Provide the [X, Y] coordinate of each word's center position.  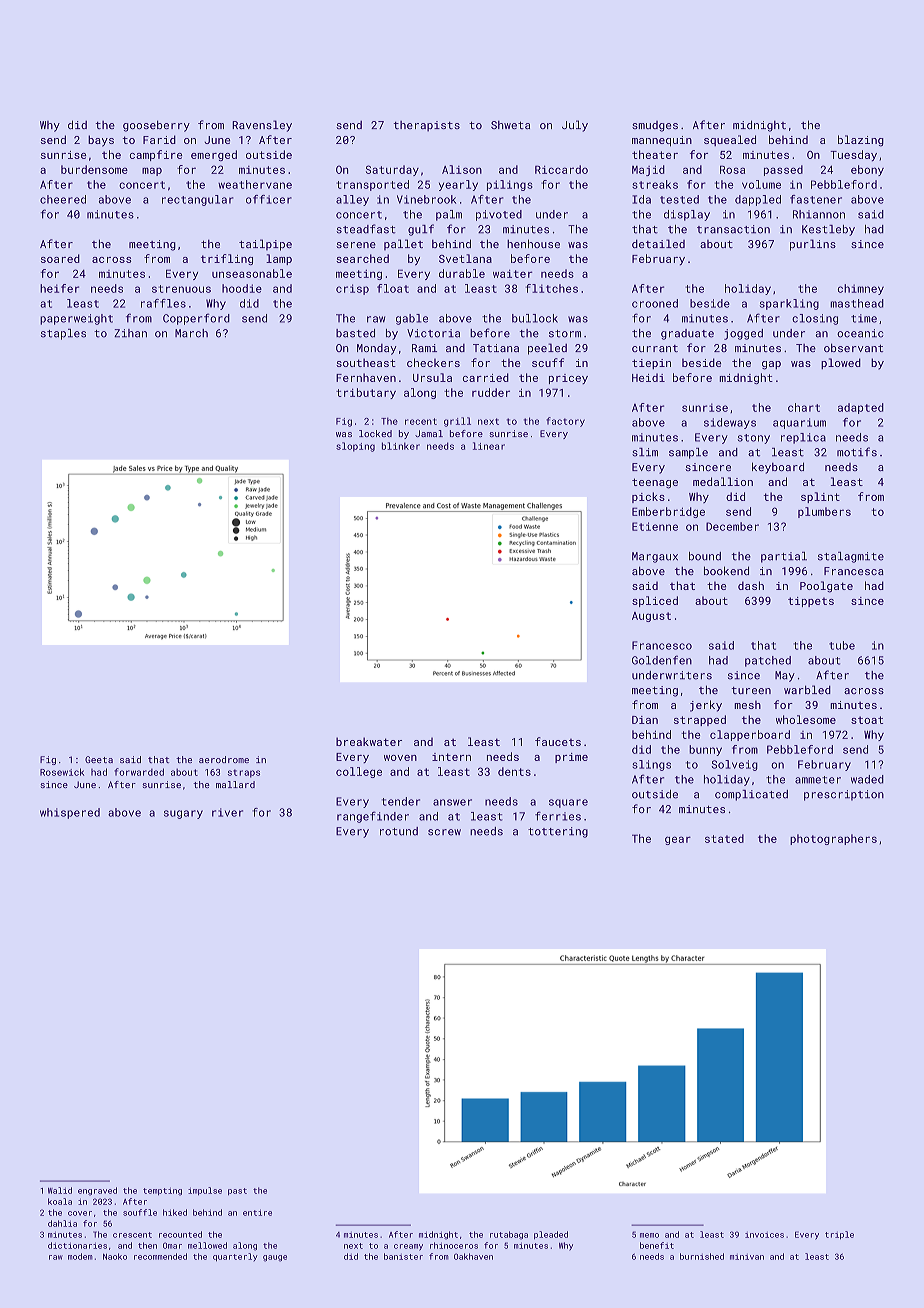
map [152, 171]
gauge [275, 1258]
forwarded [139, 772]
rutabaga [509, 1235]
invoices [764, 1235]
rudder [491, 392]
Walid [60, 1190]
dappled [758, 200]
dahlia [62, 1223]
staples [63, 334]
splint [820, 497]
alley [352, 200]
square [568, 803]
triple [839, 1235]
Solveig [735, 765]
